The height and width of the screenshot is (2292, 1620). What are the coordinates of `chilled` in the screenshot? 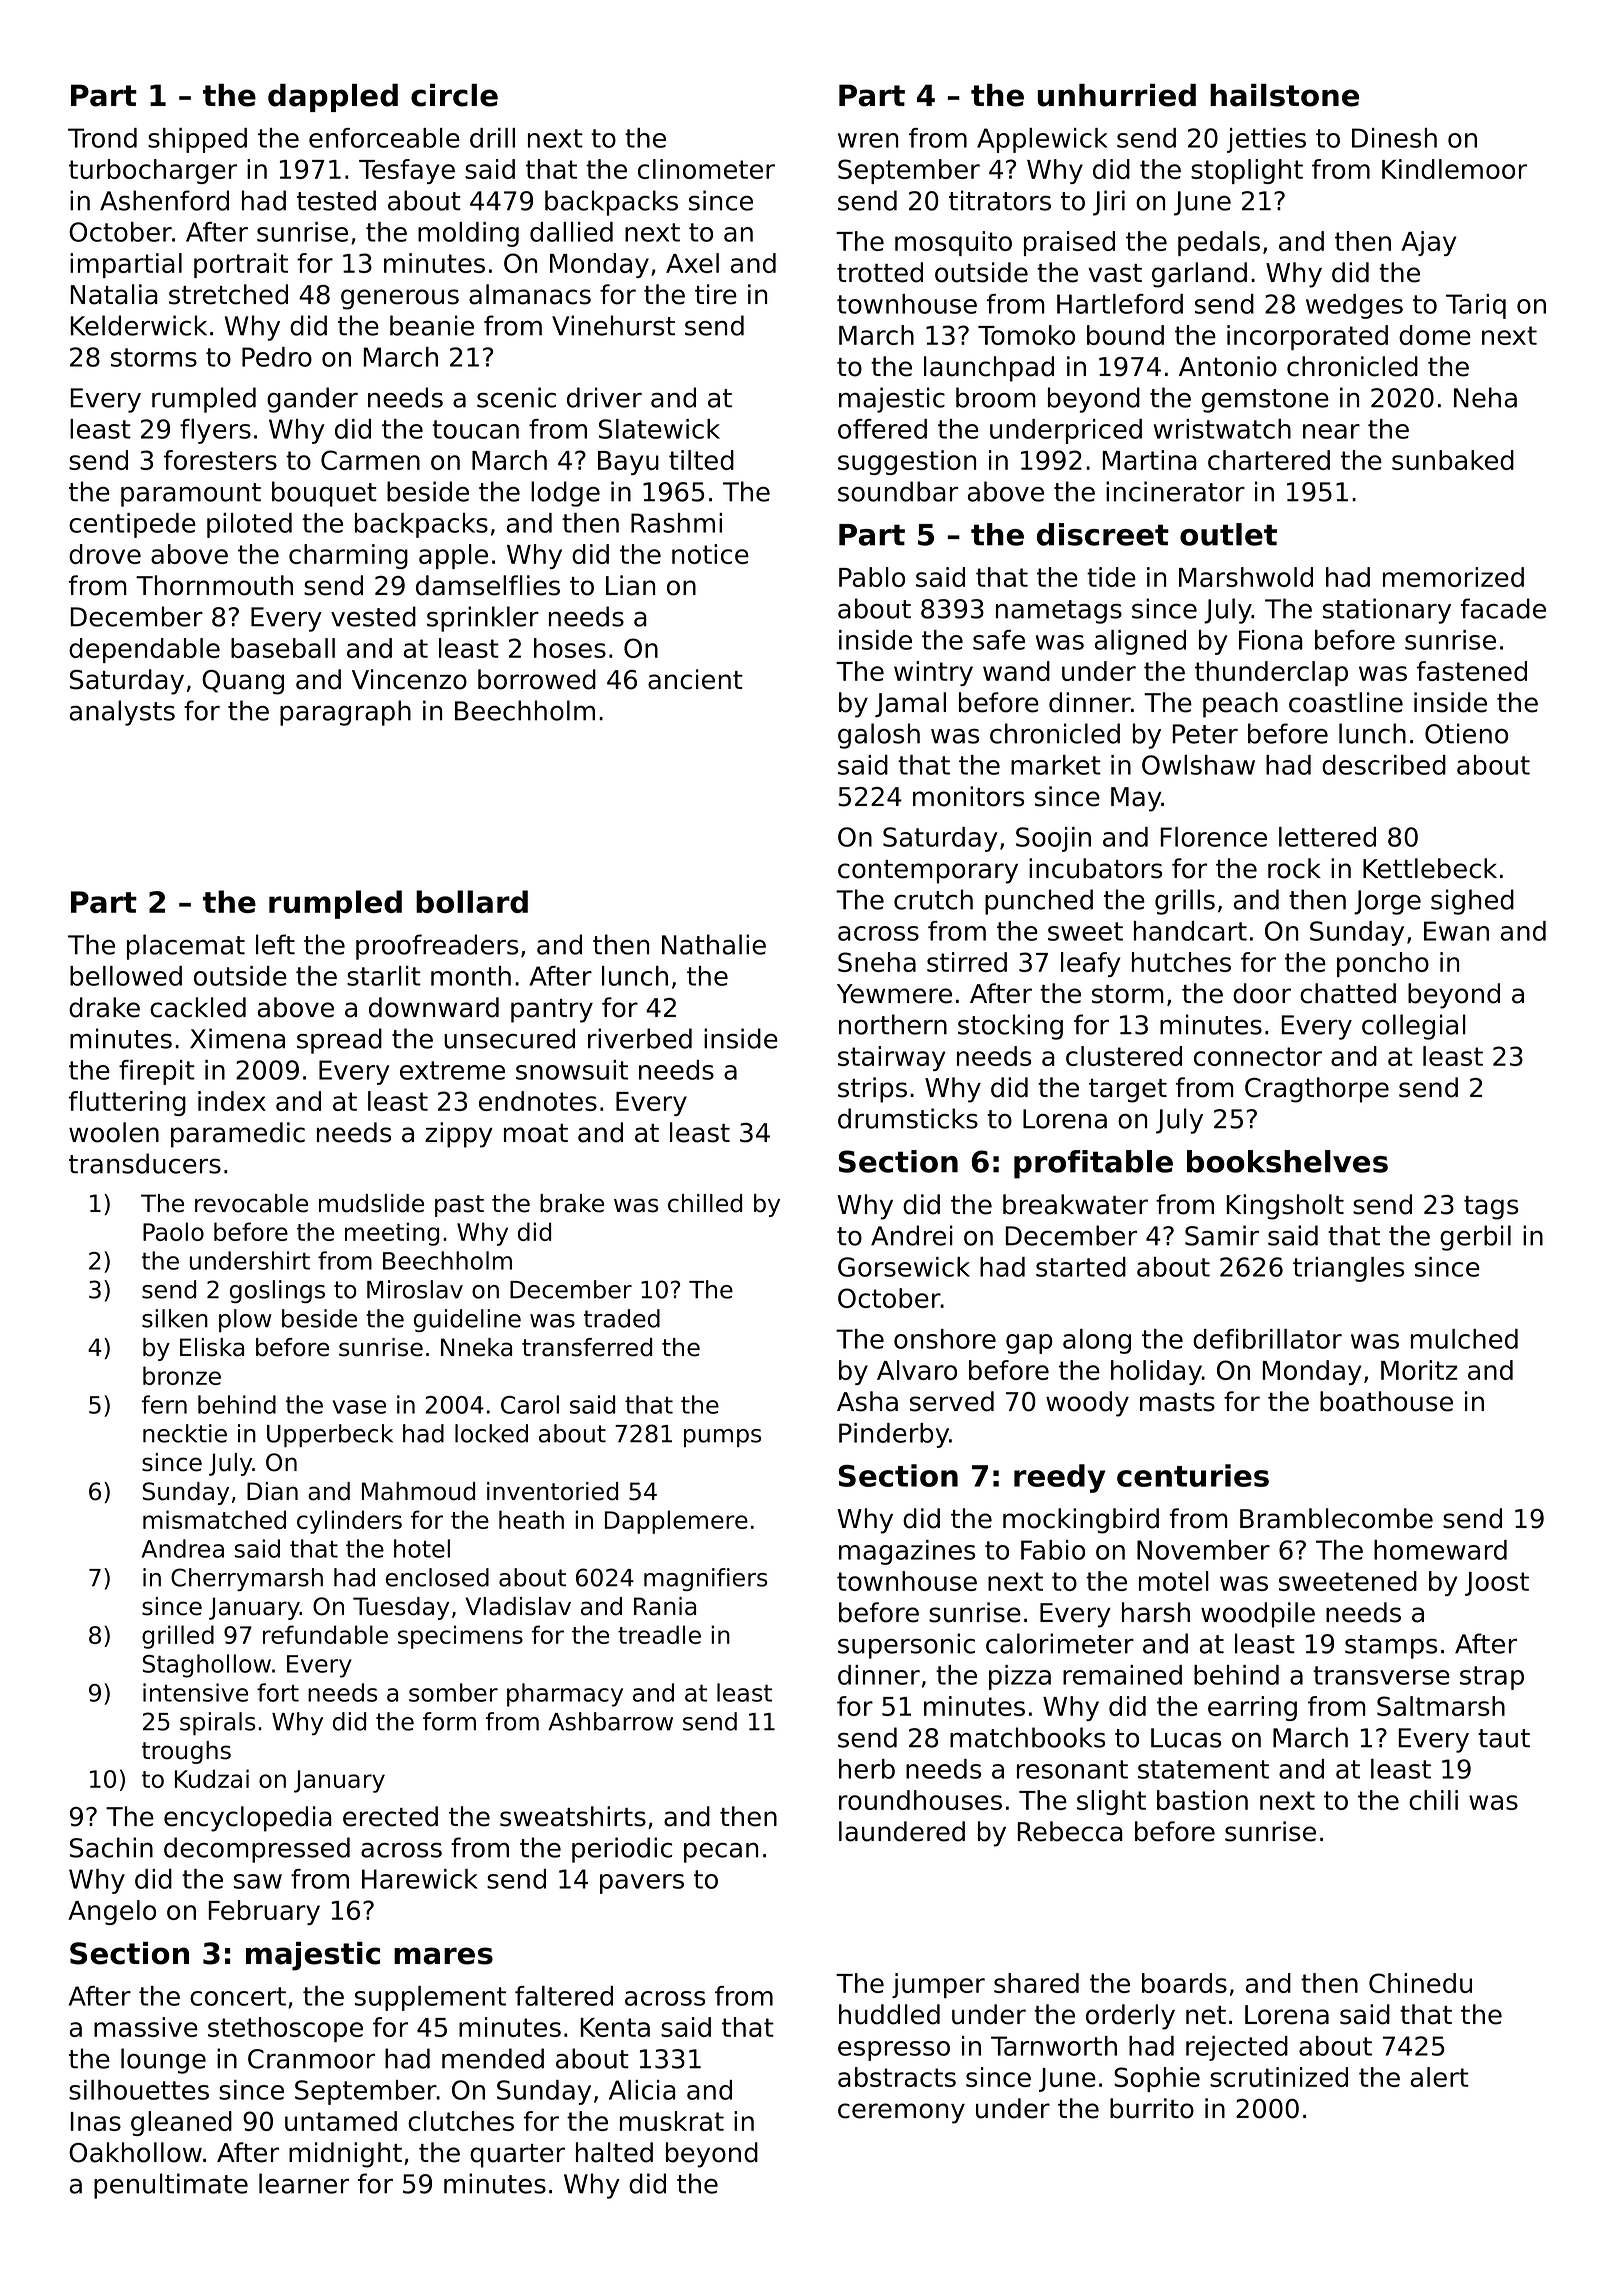 It's located at (705, 1203).
